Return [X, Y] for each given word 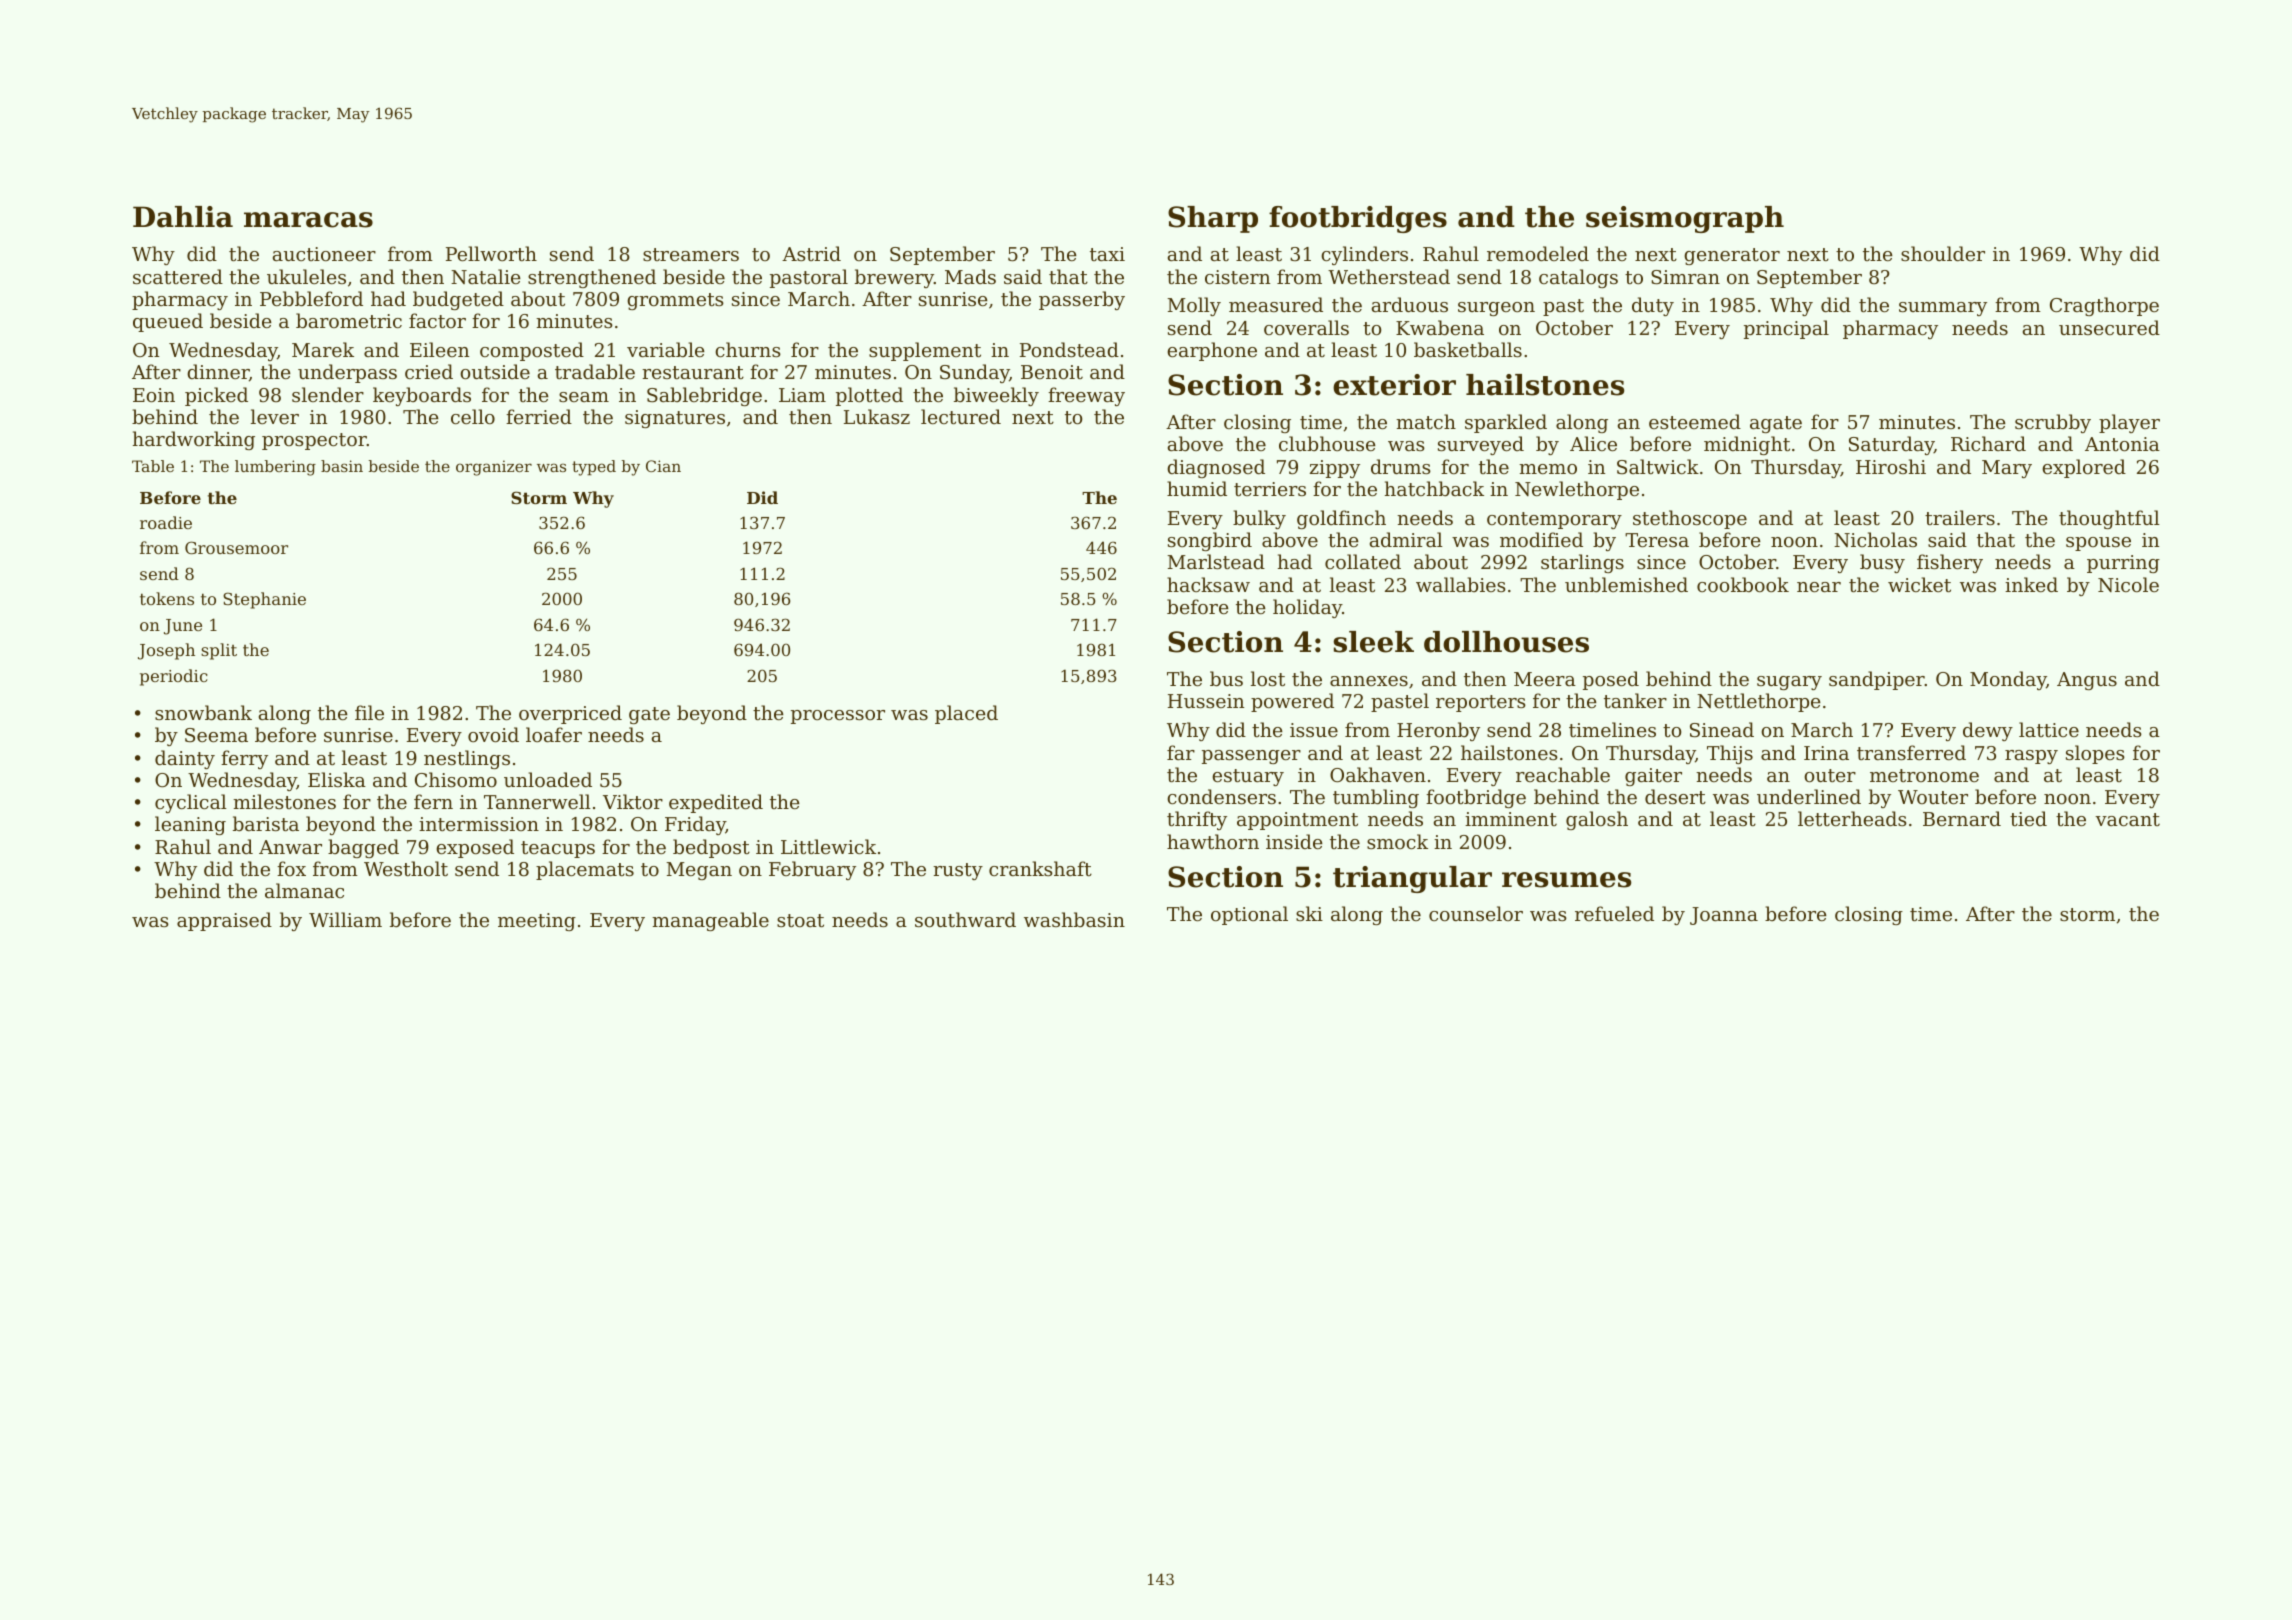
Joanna [1724, 916]
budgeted [458, 300]
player [2129, 423]
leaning [190, 825]
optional [1249, 915]
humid [1197, 488]
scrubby [2053, 423]
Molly [1194, 306]
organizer [494, 468]
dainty [185, 759]
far [1181, 752]
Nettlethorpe [1759, 702]
